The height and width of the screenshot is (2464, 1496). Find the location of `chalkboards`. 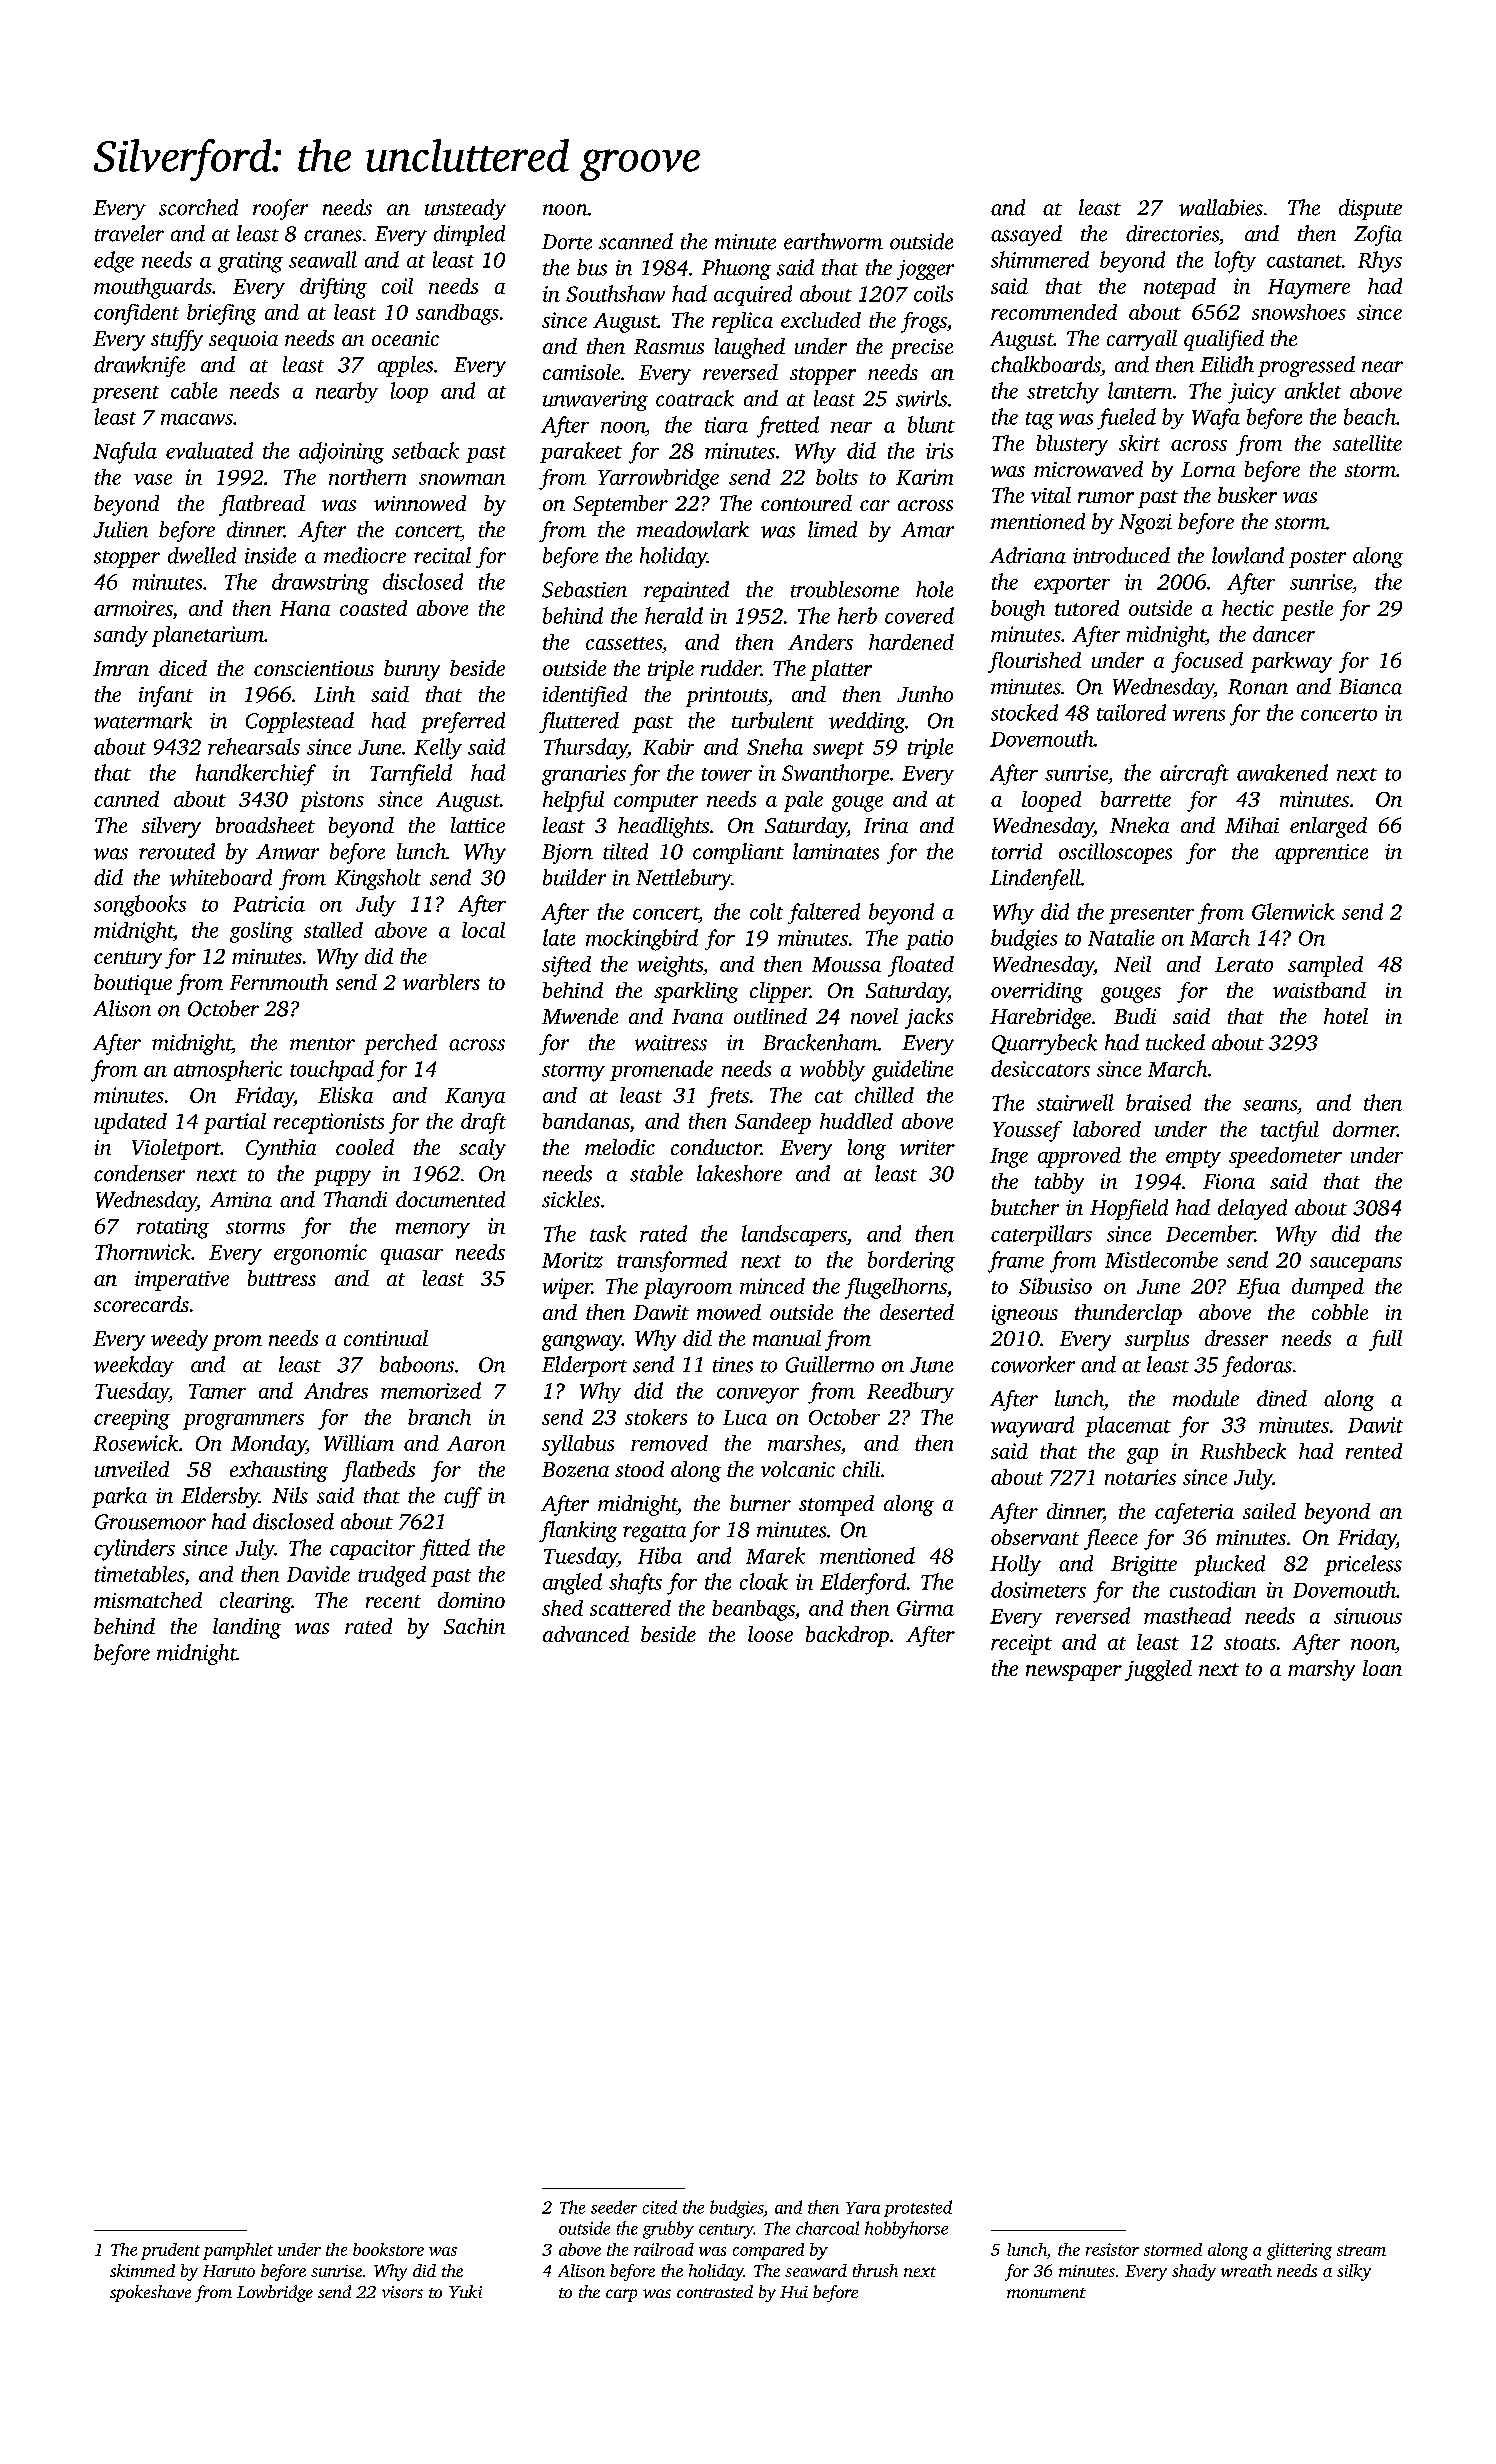

chalkboards is located at coordinates (1046, 364).
